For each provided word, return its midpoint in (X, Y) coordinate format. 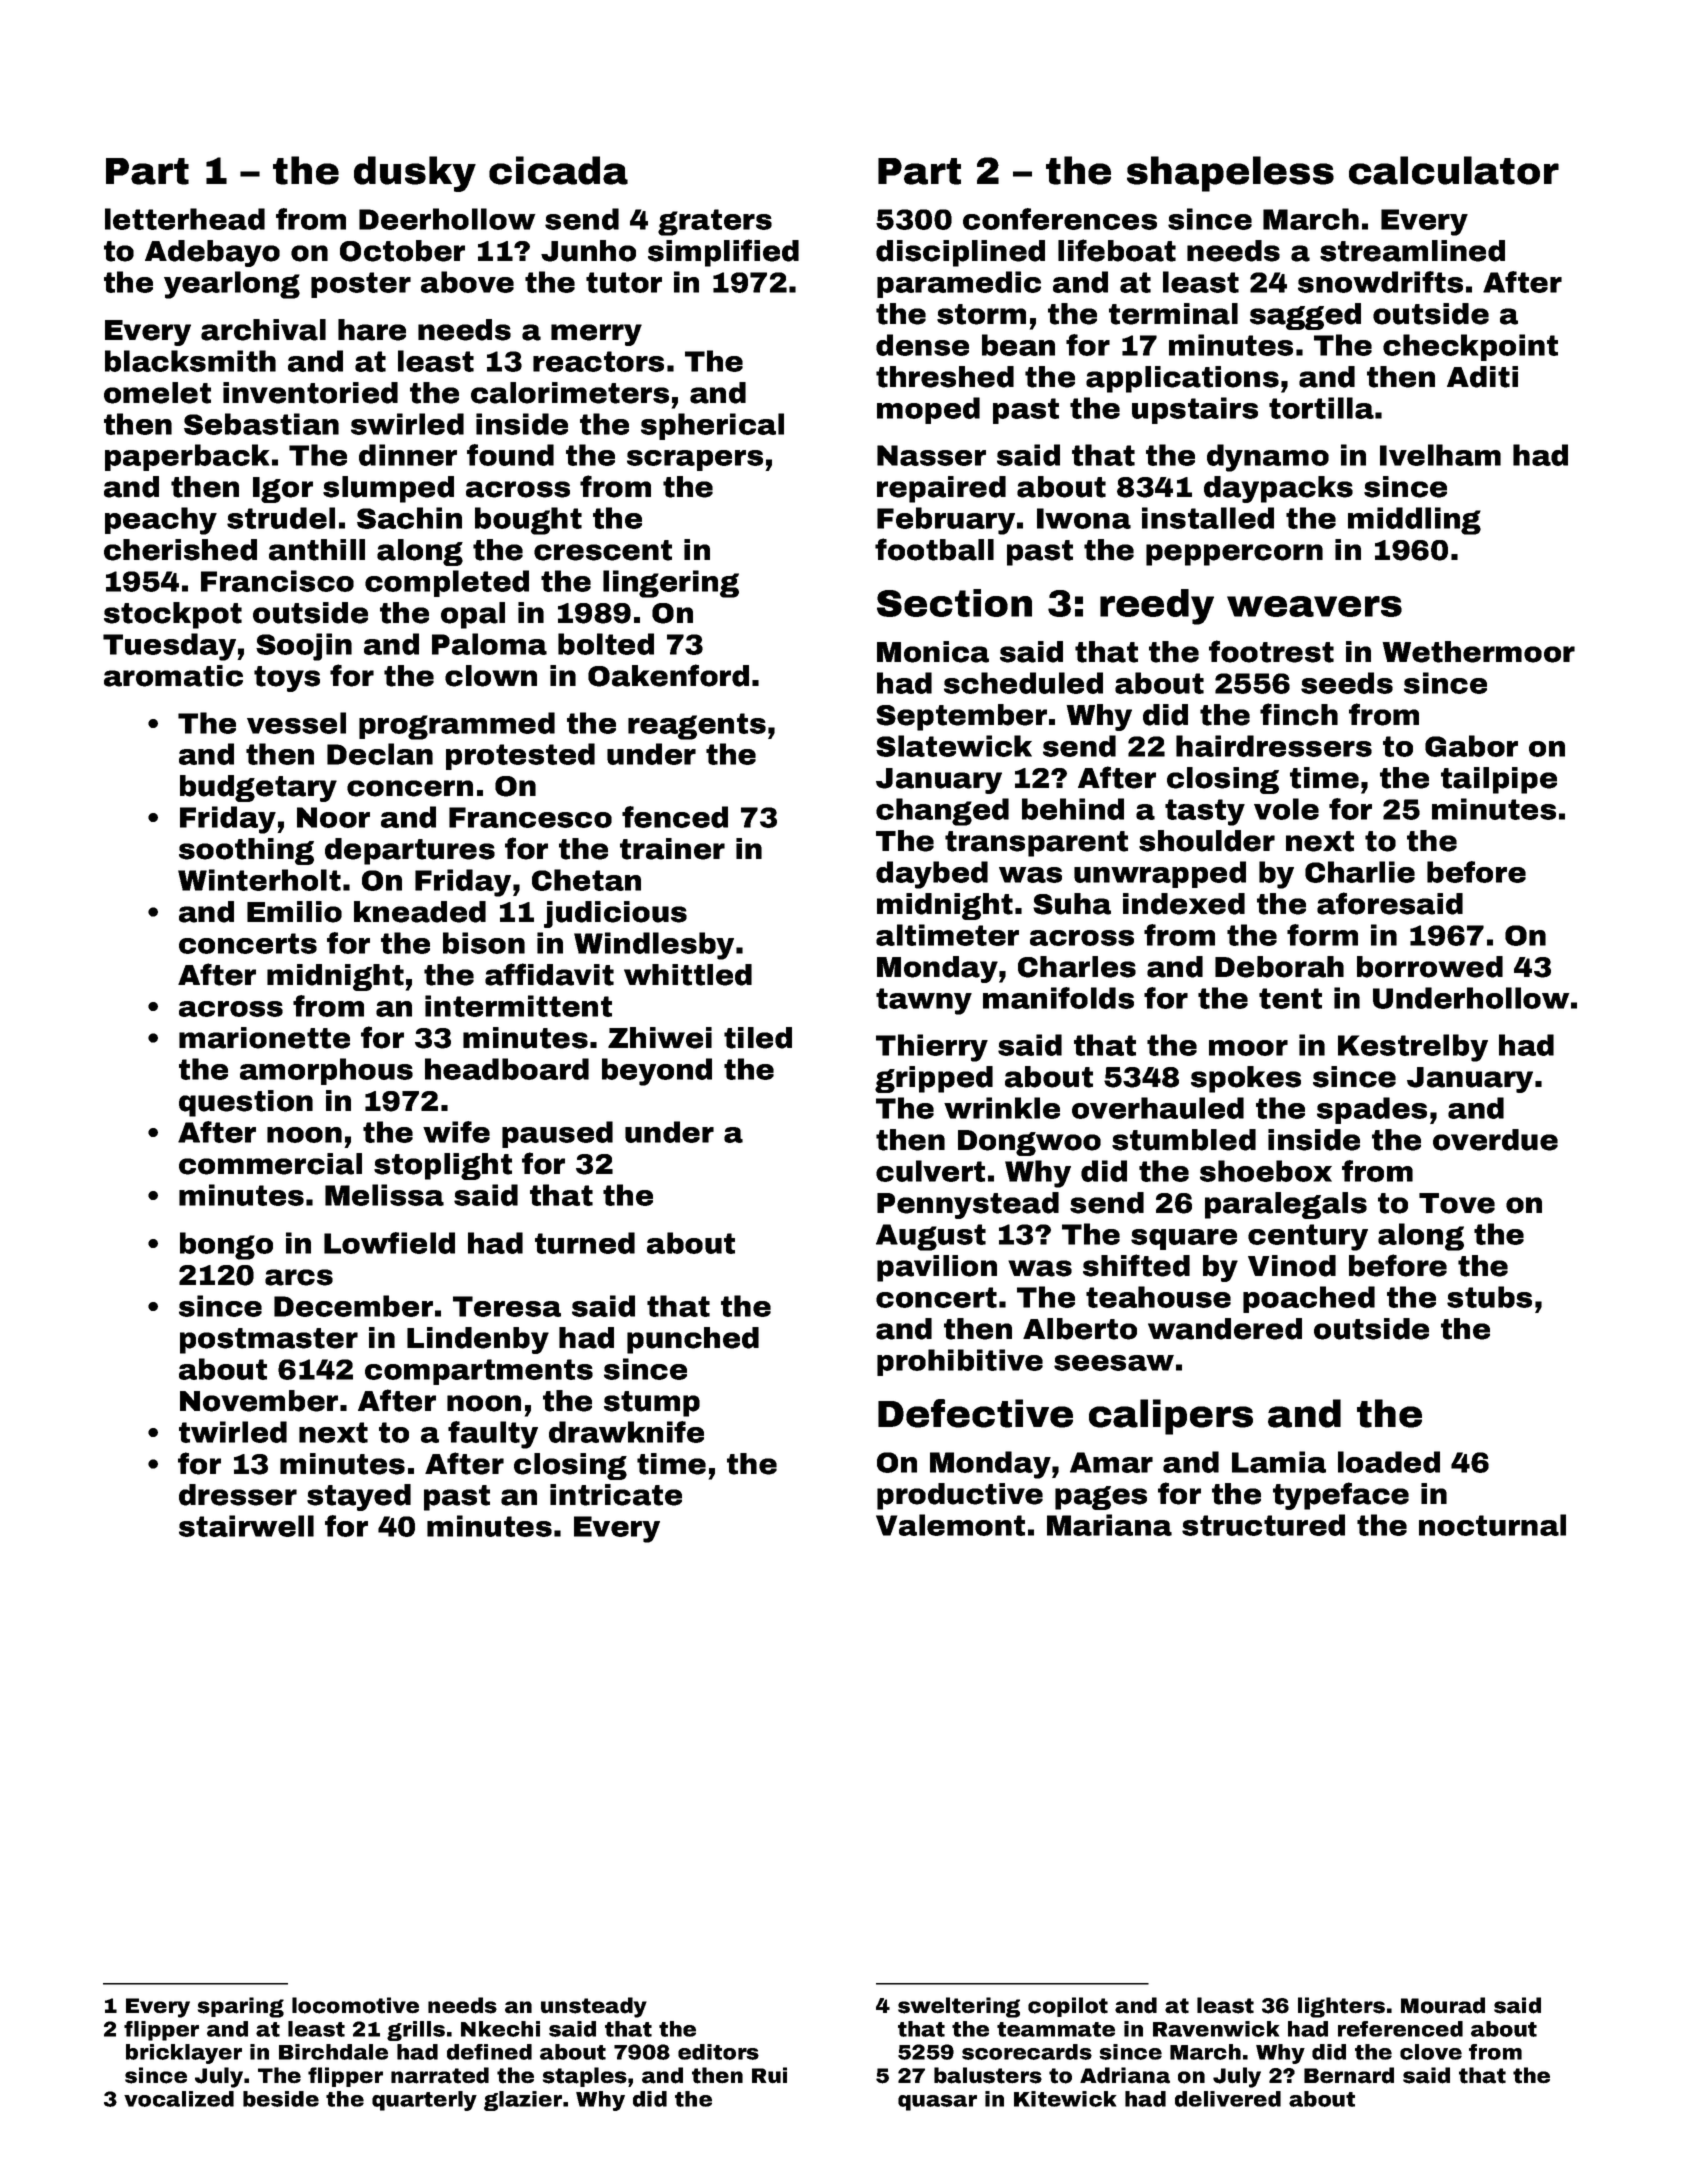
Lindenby (478, 1340)
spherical (712, 426)
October (402, 251)
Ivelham (1440, 455)
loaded (1389, 1462)
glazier (523, 2101)
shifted (1136, 1265)
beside (281, 2099)
